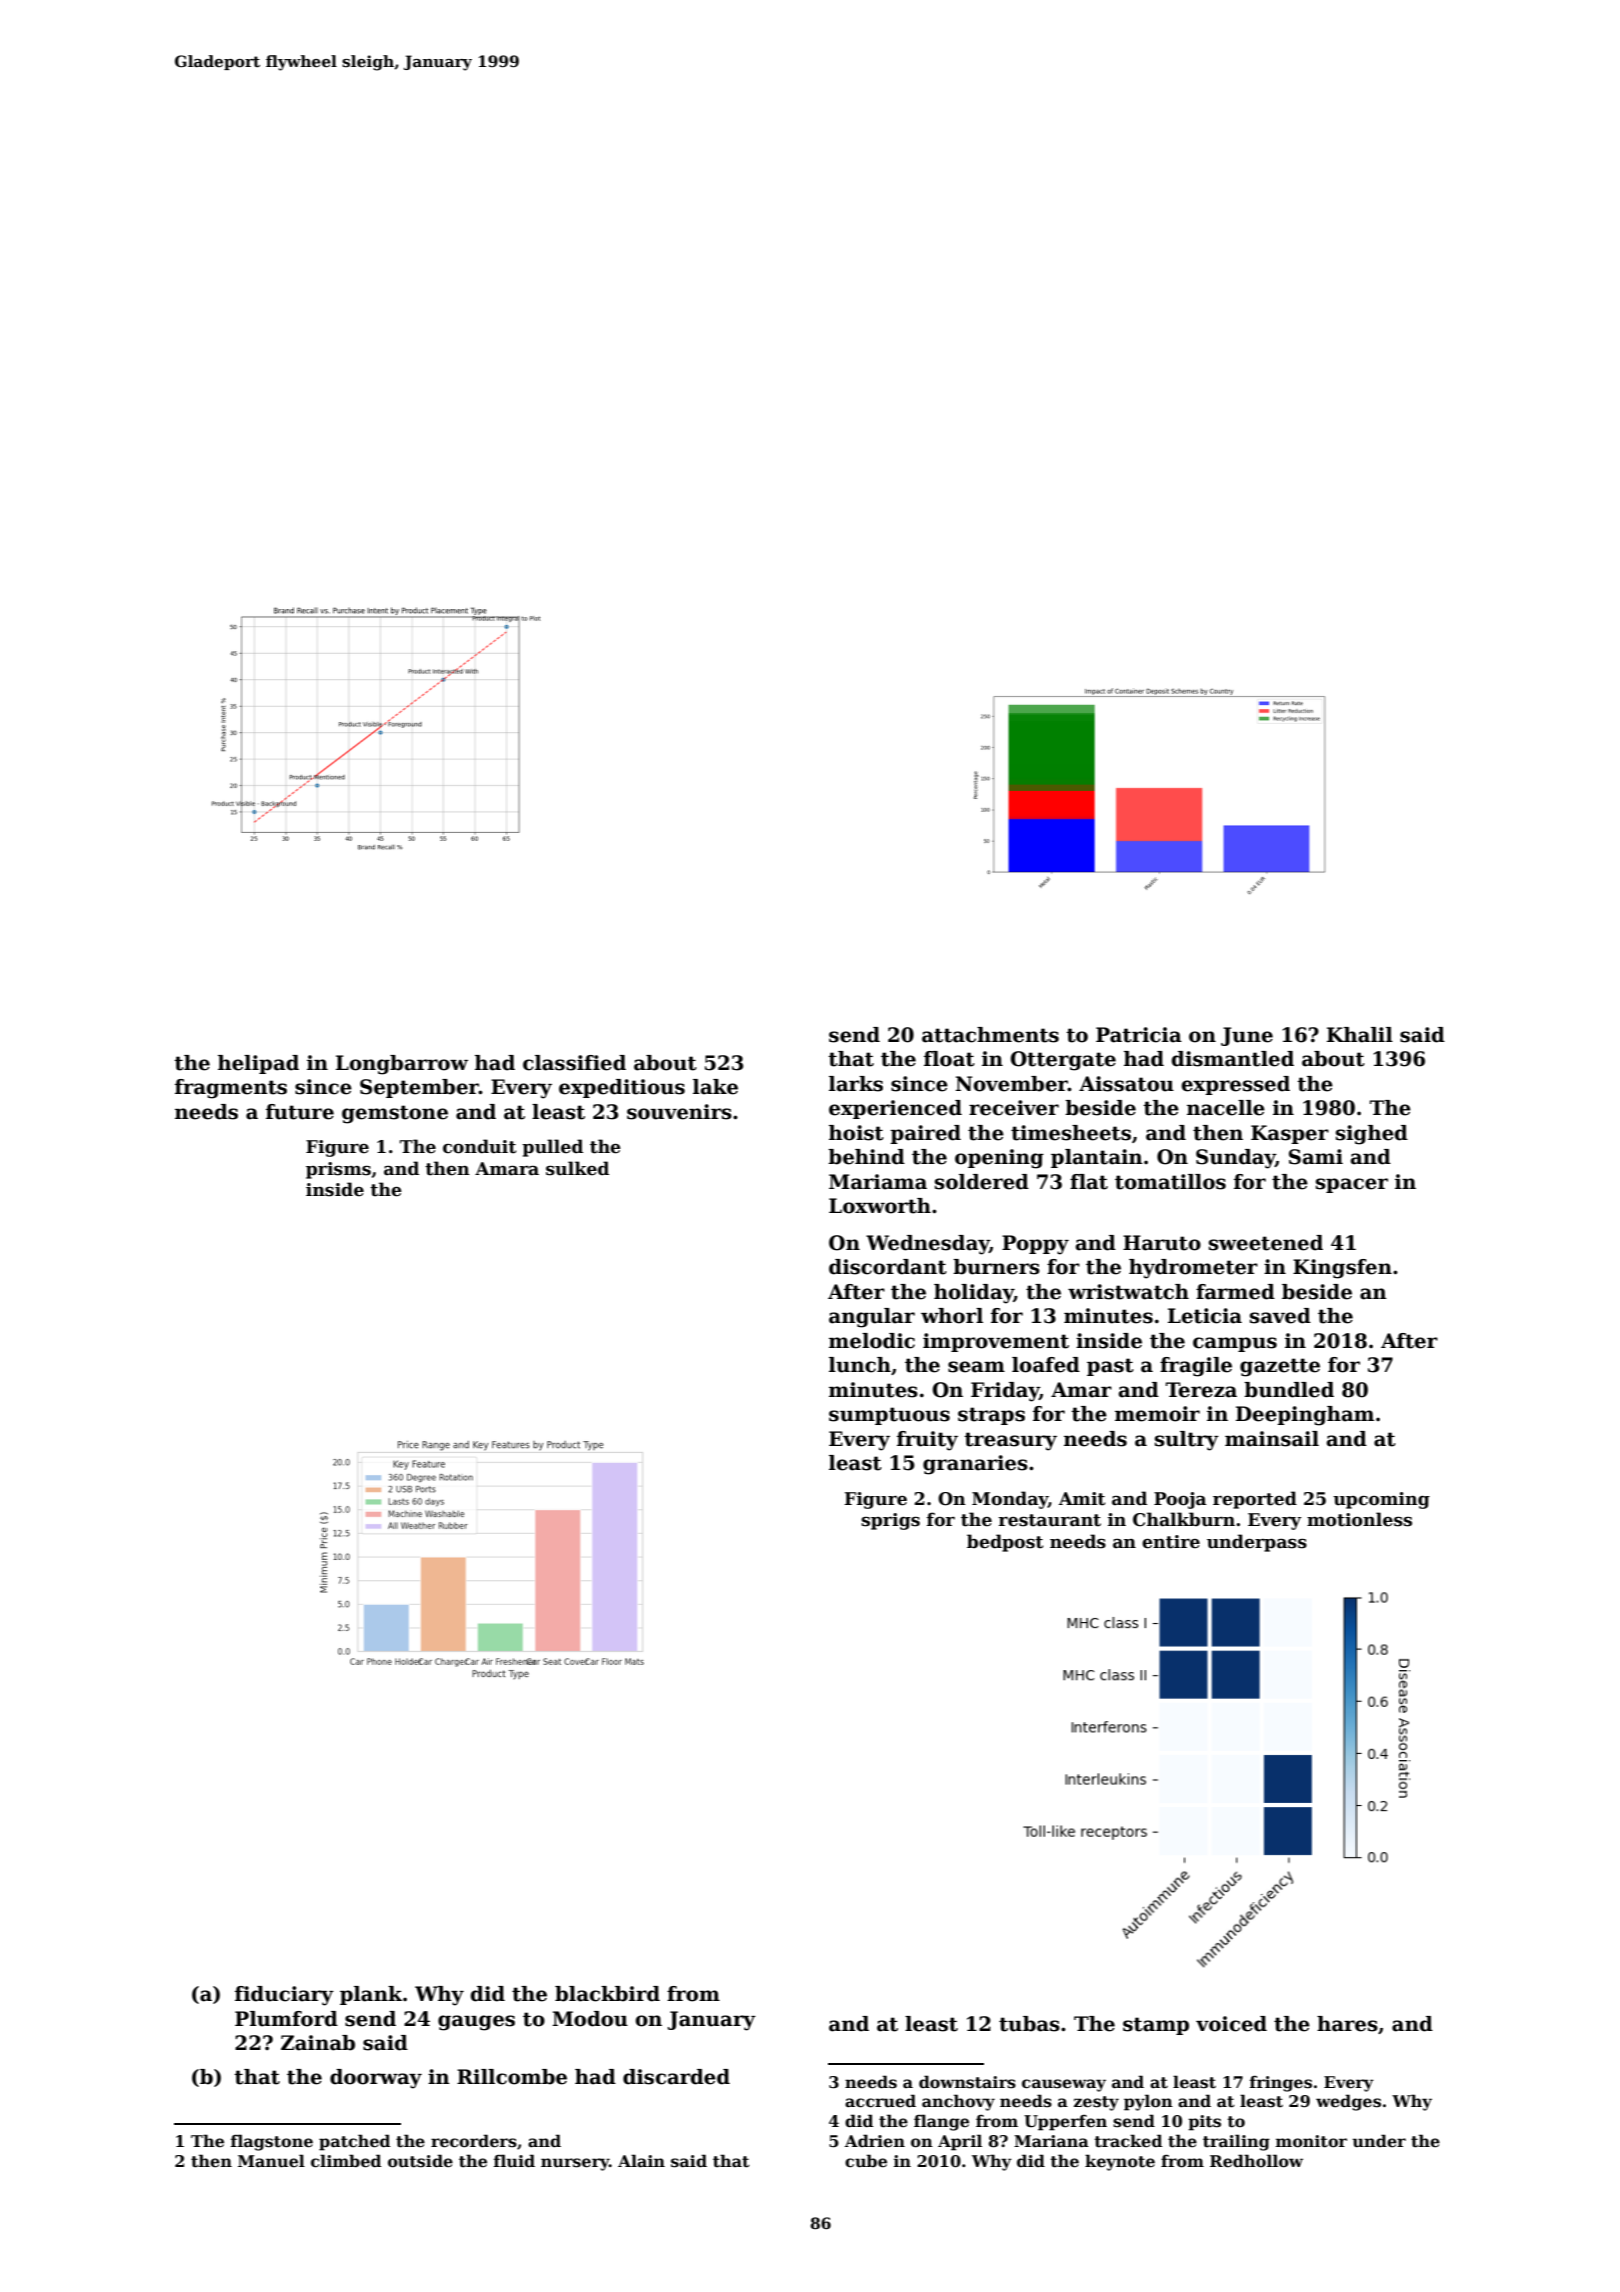  Describe the element at coordinates (1280, 1367) in the page. I see `gazette` at that location.
